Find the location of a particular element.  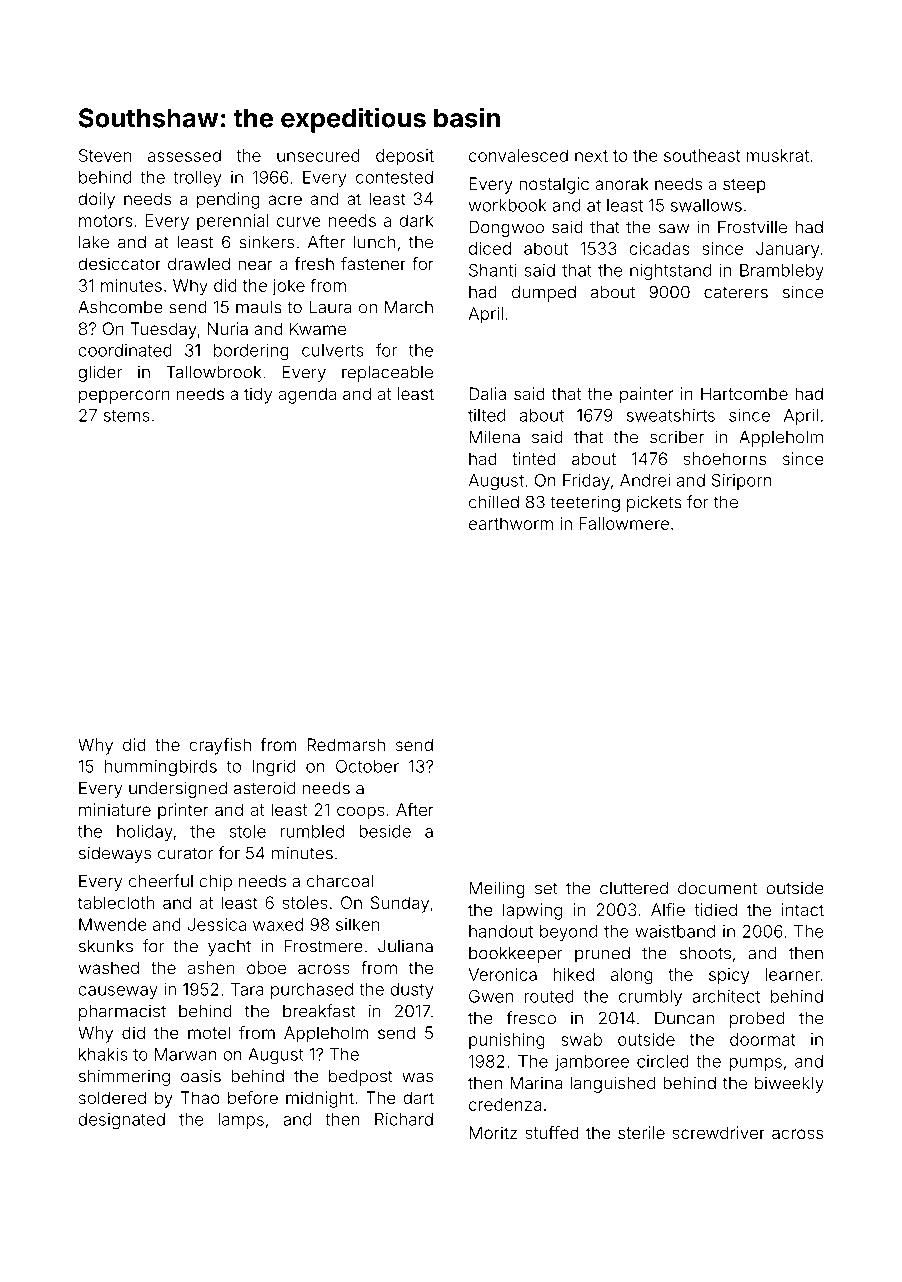

khakis is located at coordinates (103, 1054).
